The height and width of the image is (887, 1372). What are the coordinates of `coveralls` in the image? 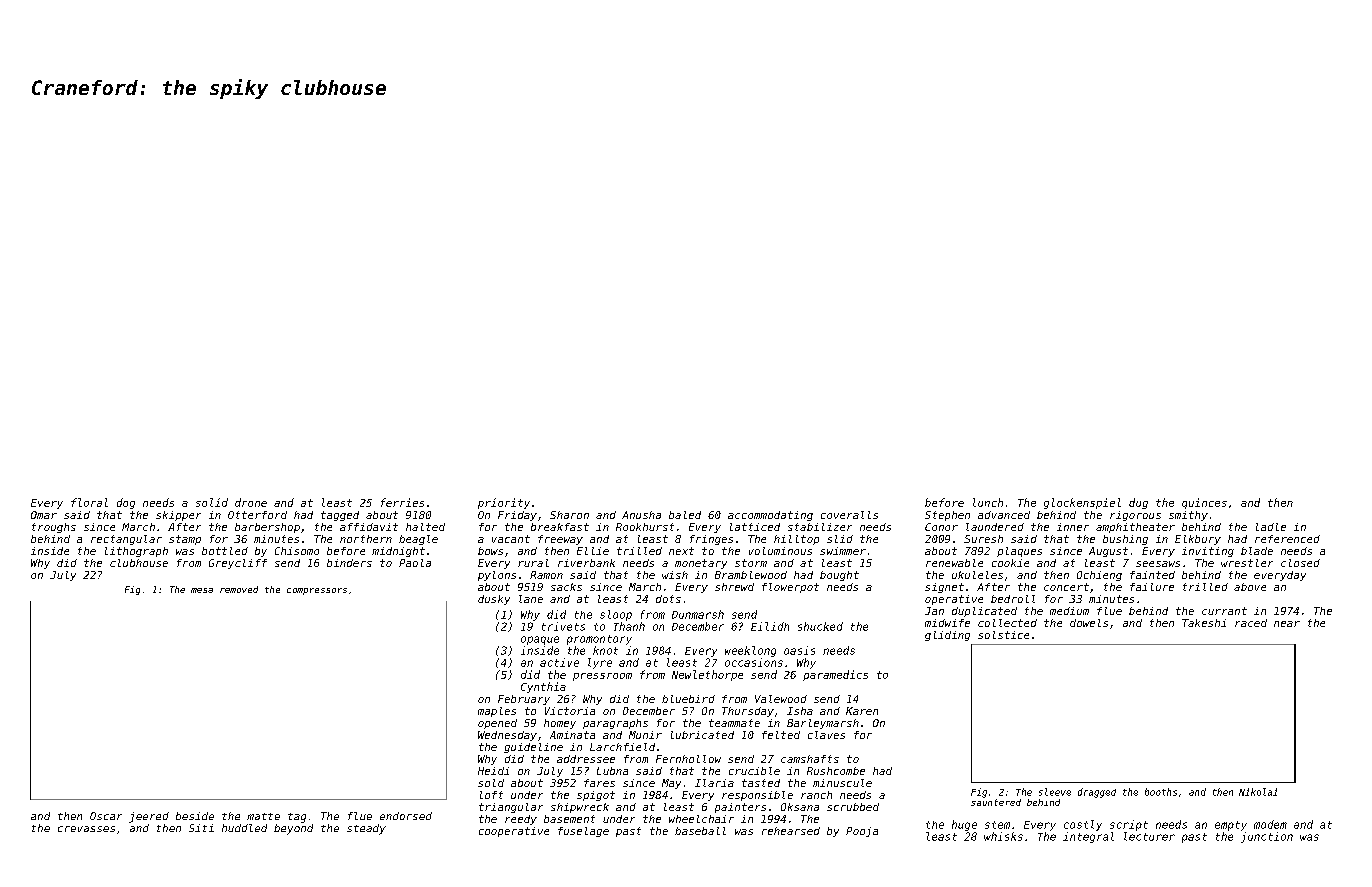 It's located at (849, 515).
